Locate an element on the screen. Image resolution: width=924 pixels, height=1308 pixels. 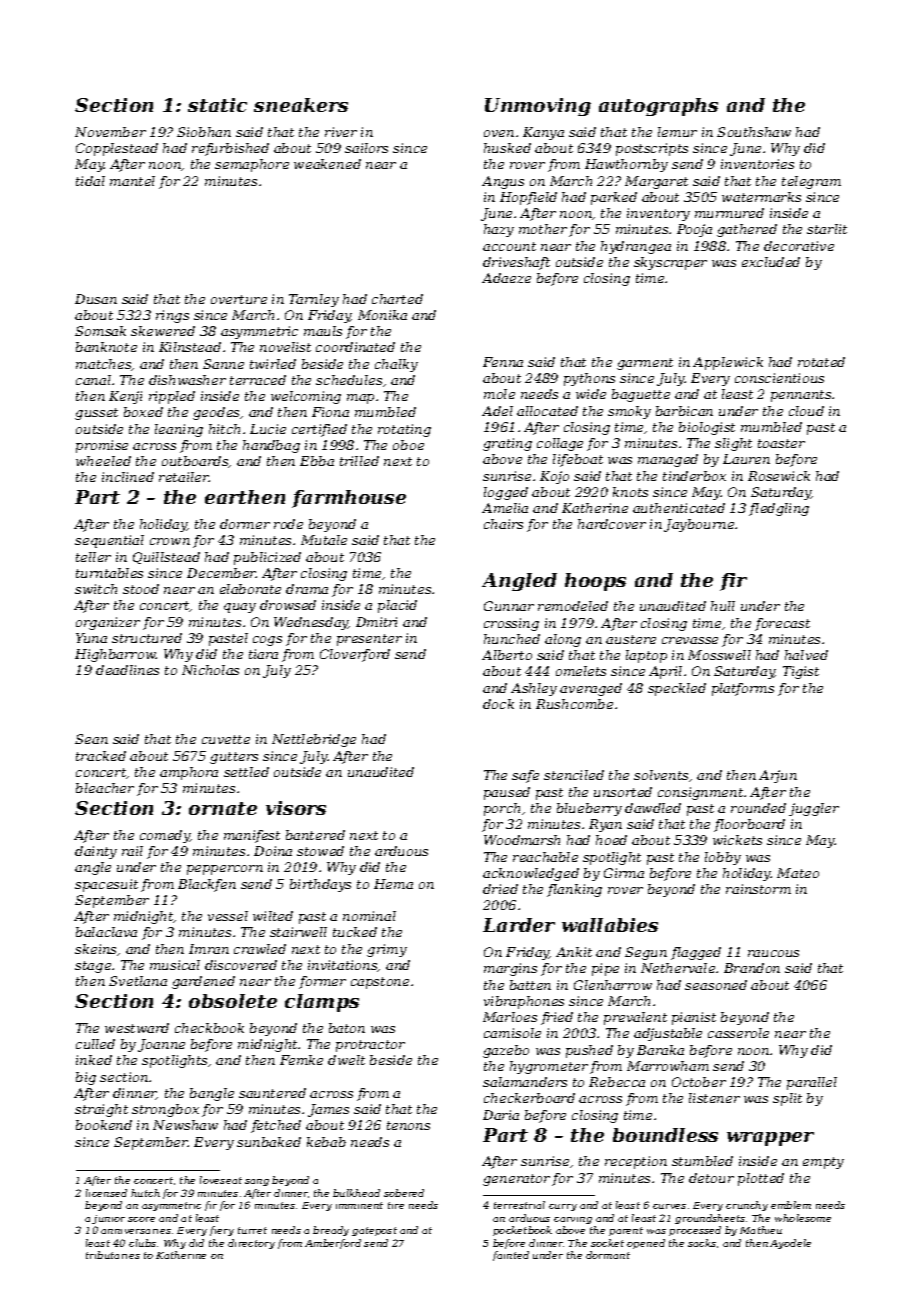
Southshaw is located at coordinates (754, 132).
